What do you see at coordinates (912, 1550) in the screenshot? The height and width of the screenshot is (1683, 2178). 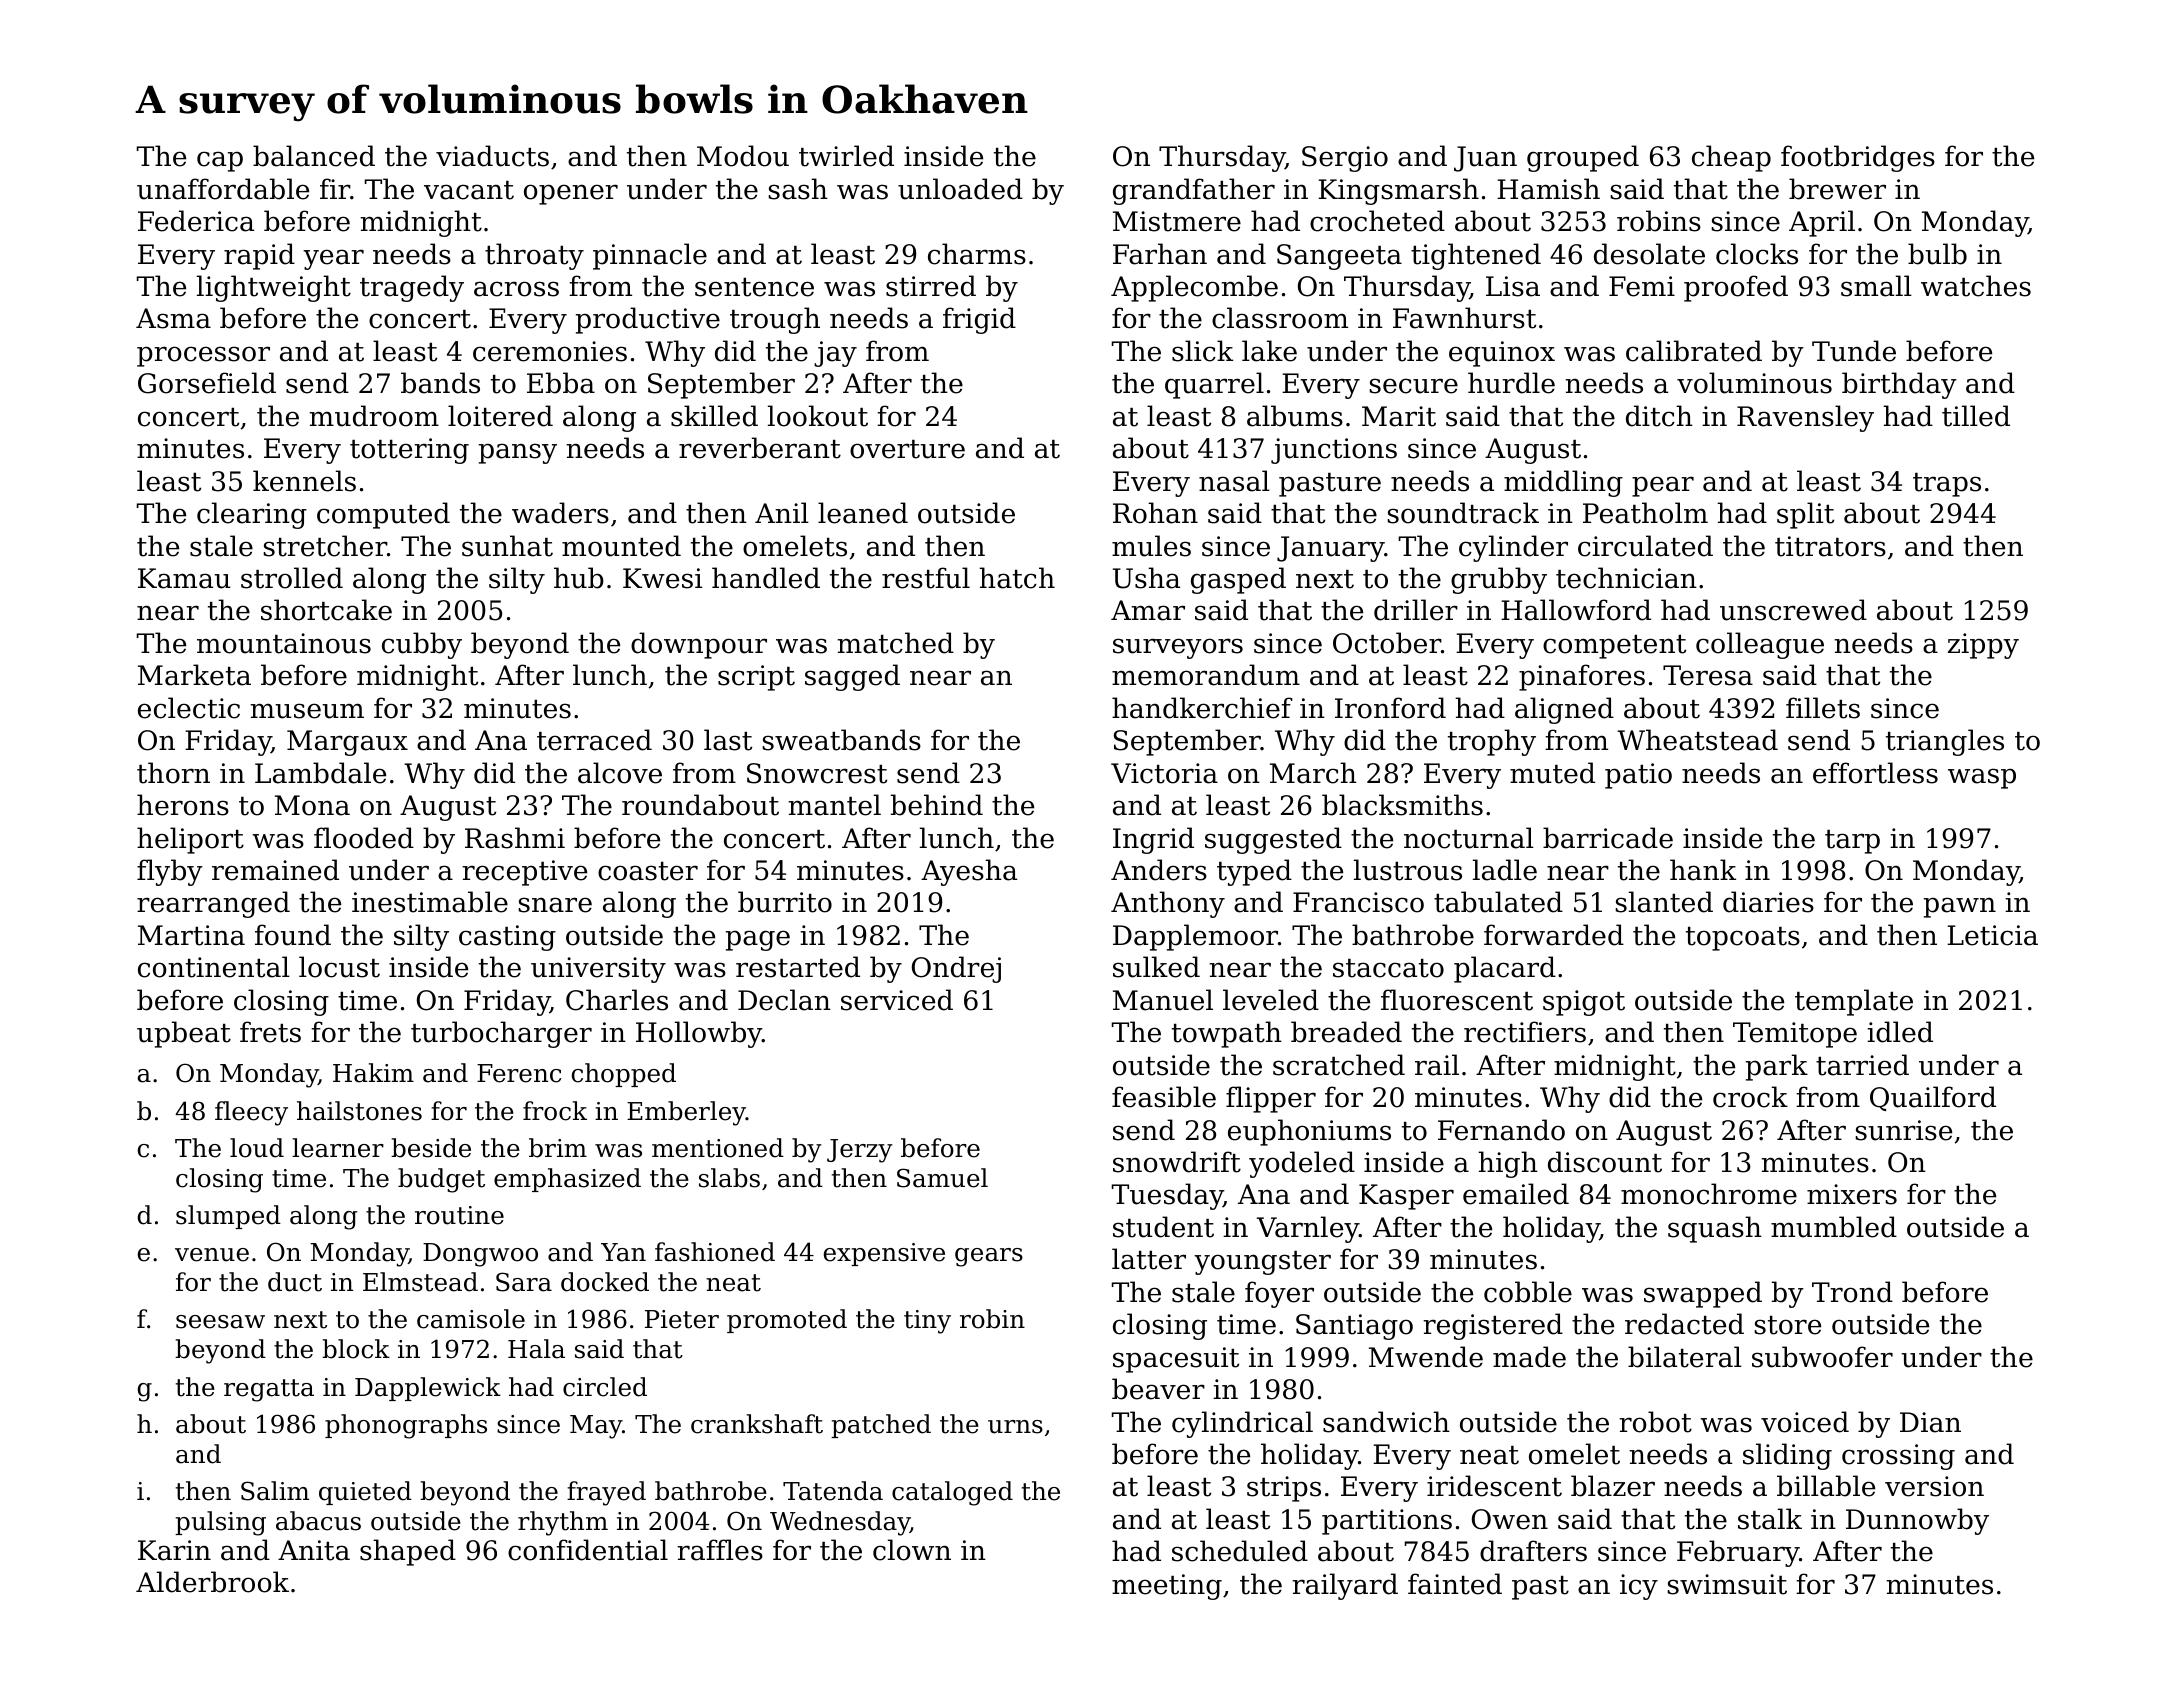 I see `clown` at bounding box center [912, 1550].
